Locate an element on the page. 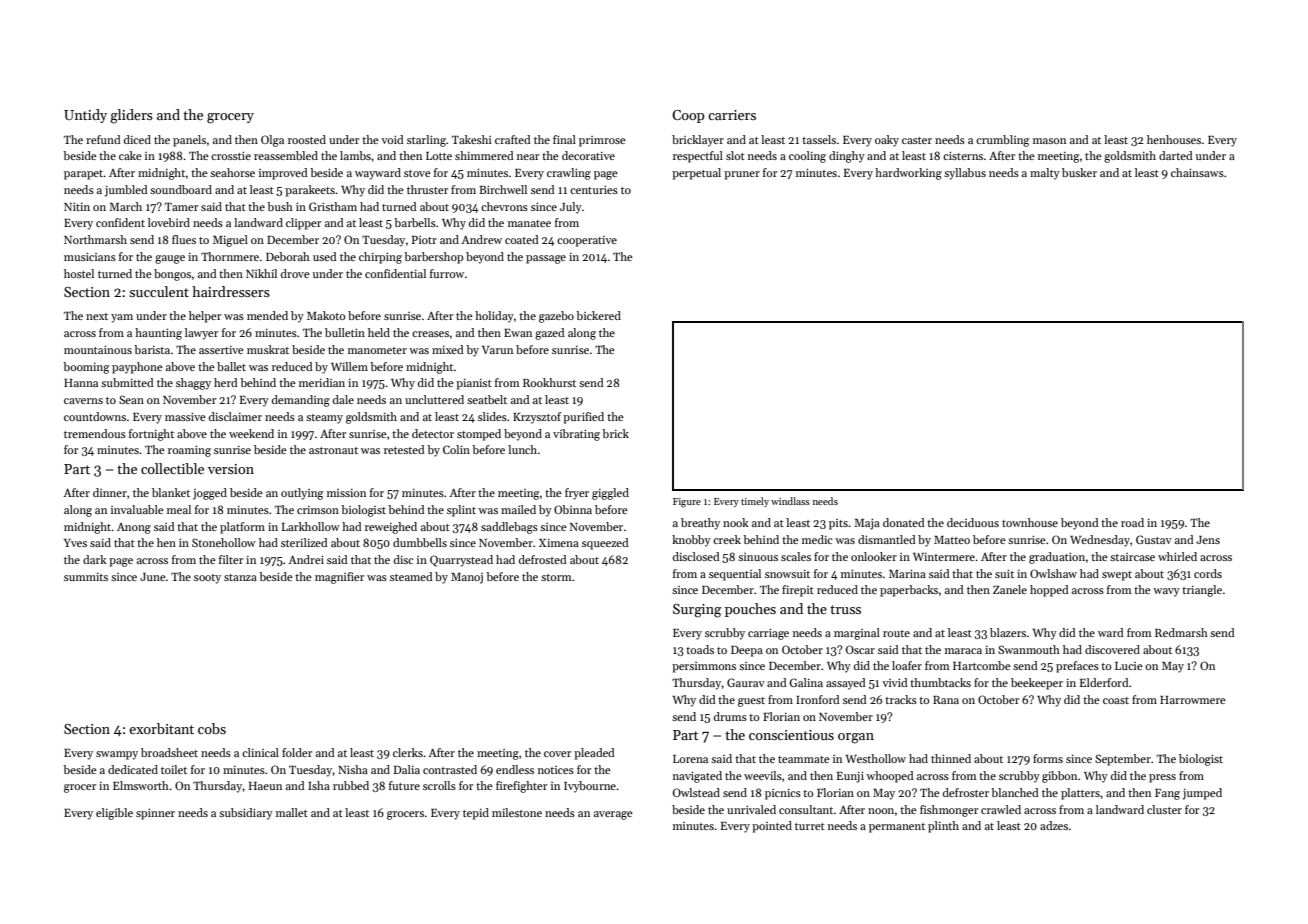 The image size is (1308, 924). bickered is located at coordinates (598, 315).
